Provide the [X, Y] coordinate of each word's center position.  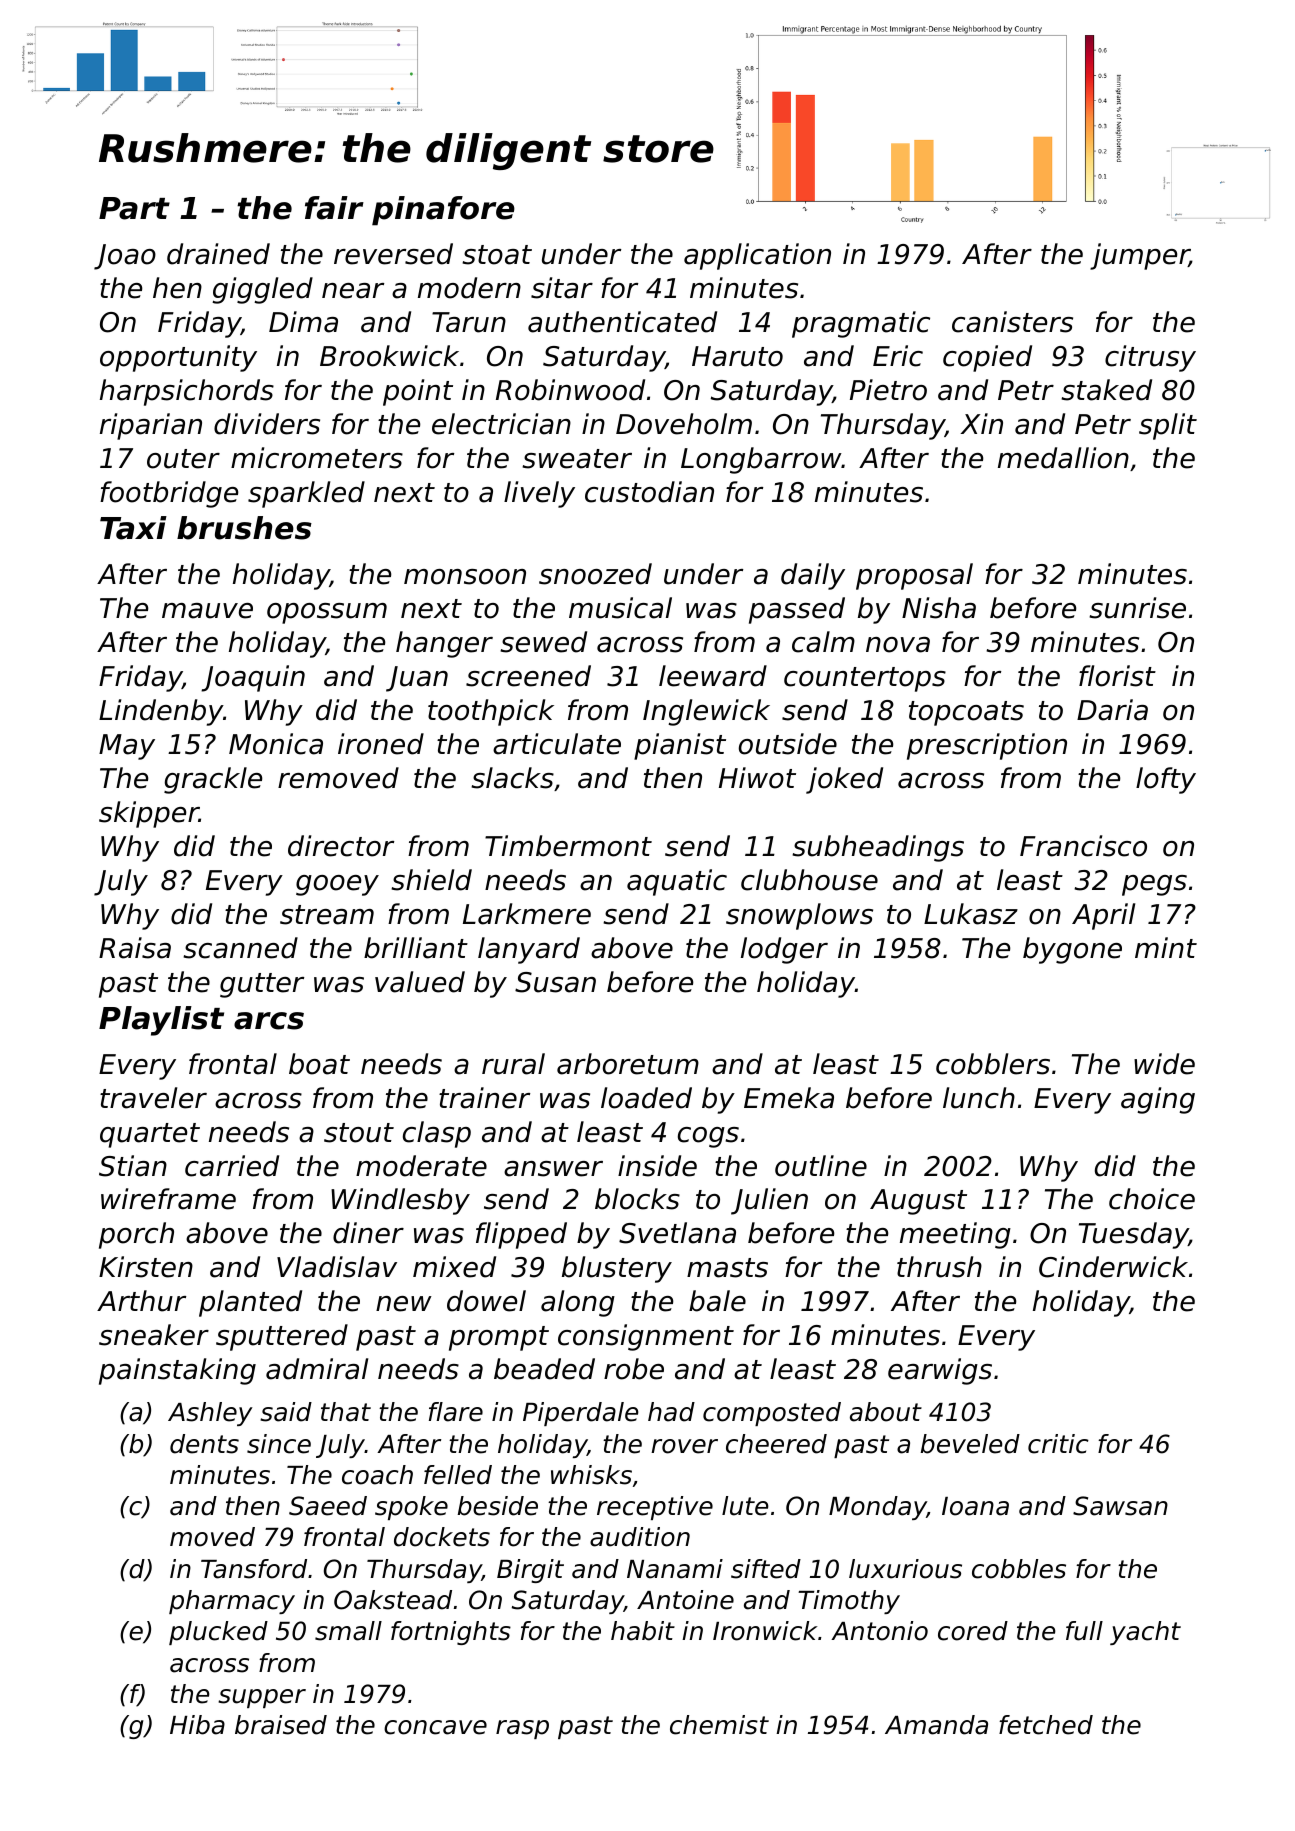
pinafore [443, 211]
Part [134, 208]
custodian [649, 492]
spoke [411, 1508]
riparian [151, 426]
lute [745, 1506]
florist [1117, 676]
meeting [955, 1235]
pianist [680, 746]
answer [553, 1169]
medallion [1063, 458]
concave [435, 1727]
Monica [276, 744]
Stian [133, 1166]
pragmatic [861, 324]
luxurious [905, 1569]
